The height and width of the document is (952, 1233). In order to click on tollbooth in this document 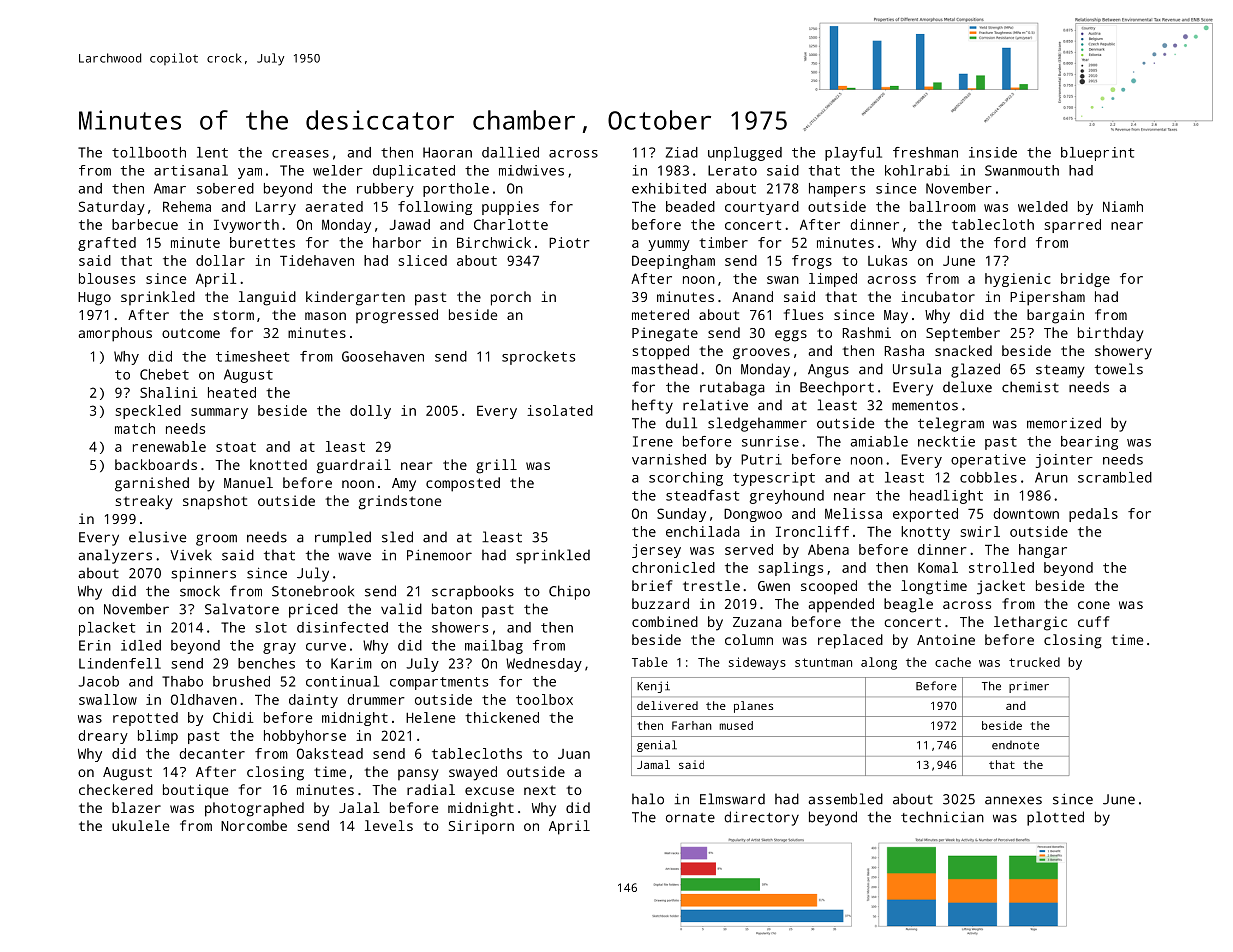, I will do `click(149, 152)`.
